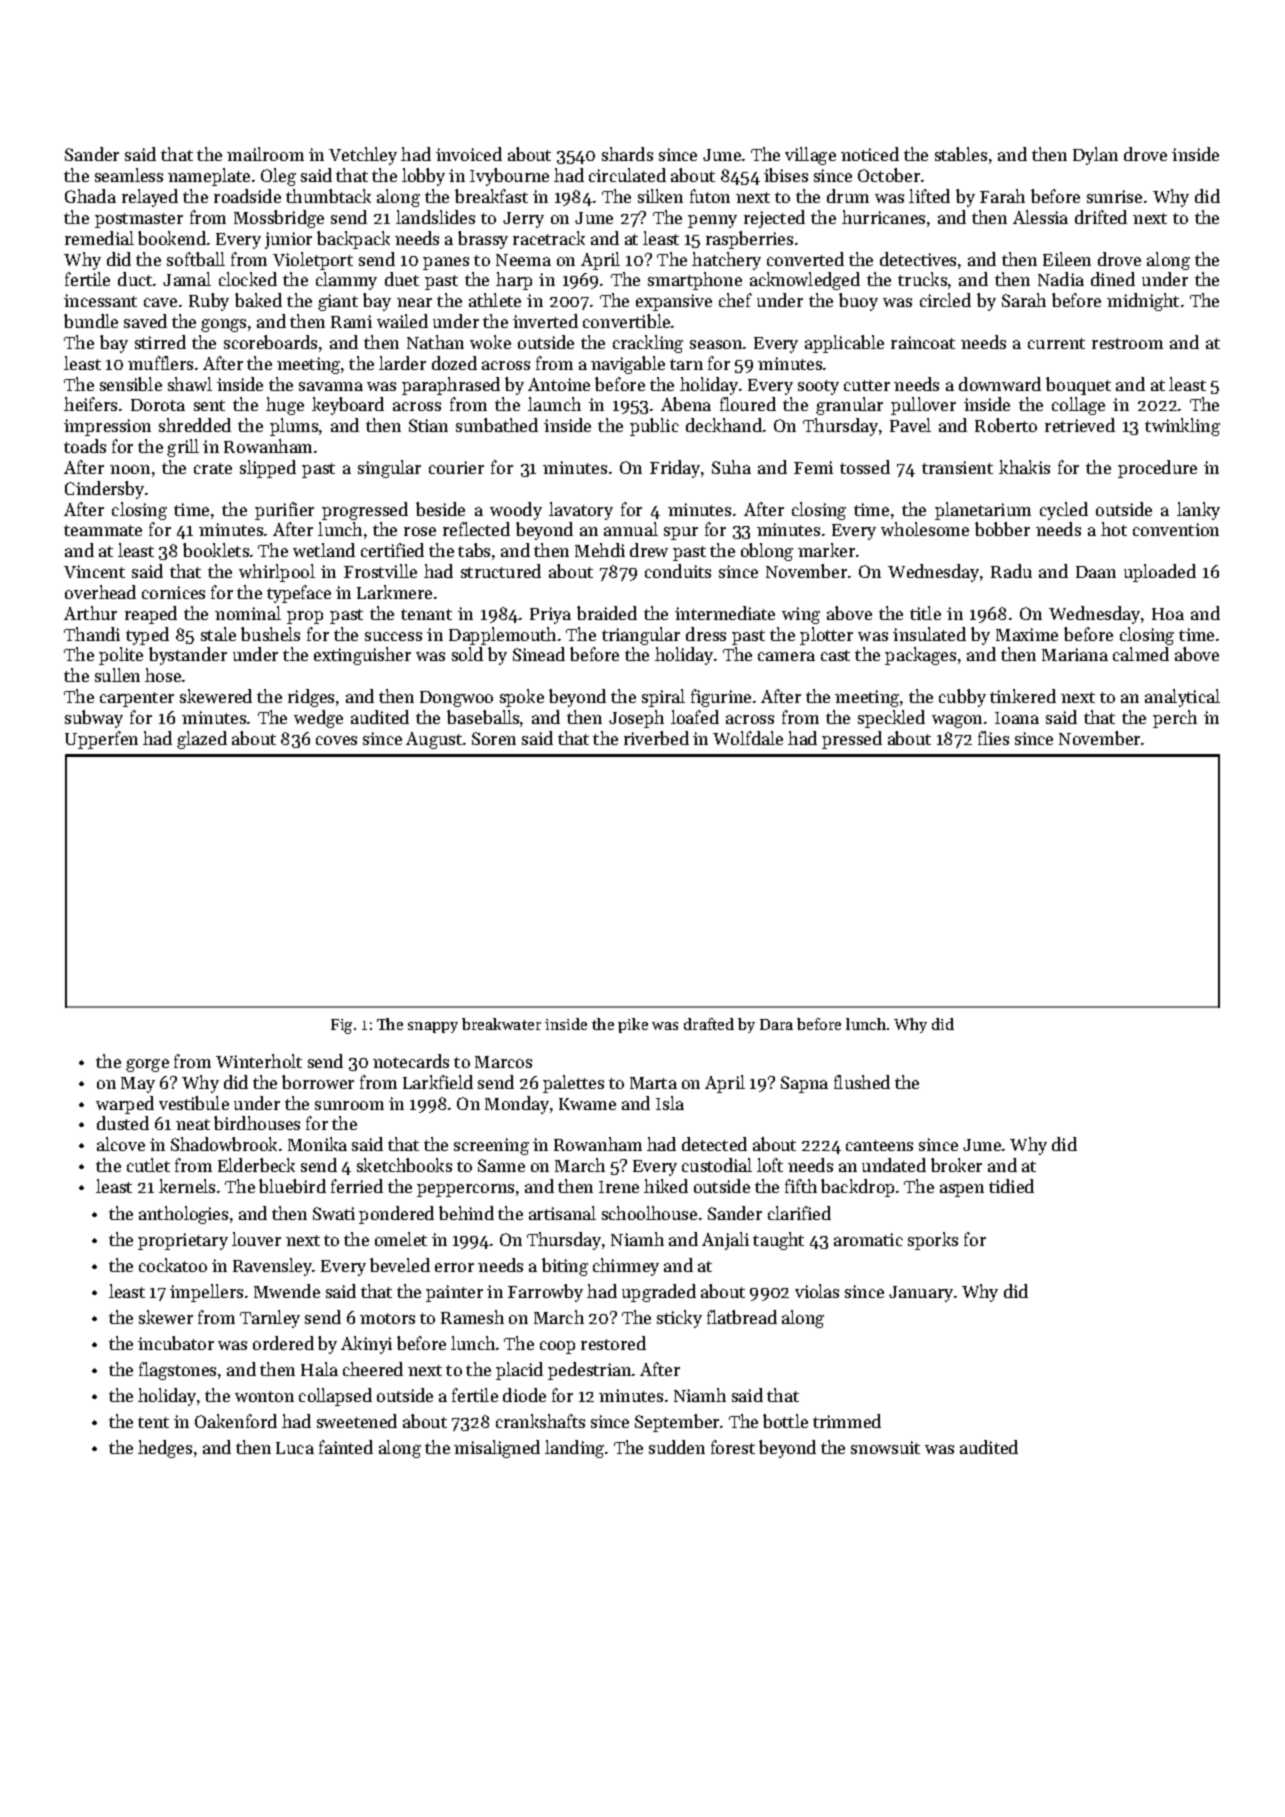  What do you see at coordinates (933, 1241) in the document?
I see `sporks` at bounding box center [933, 1241].
